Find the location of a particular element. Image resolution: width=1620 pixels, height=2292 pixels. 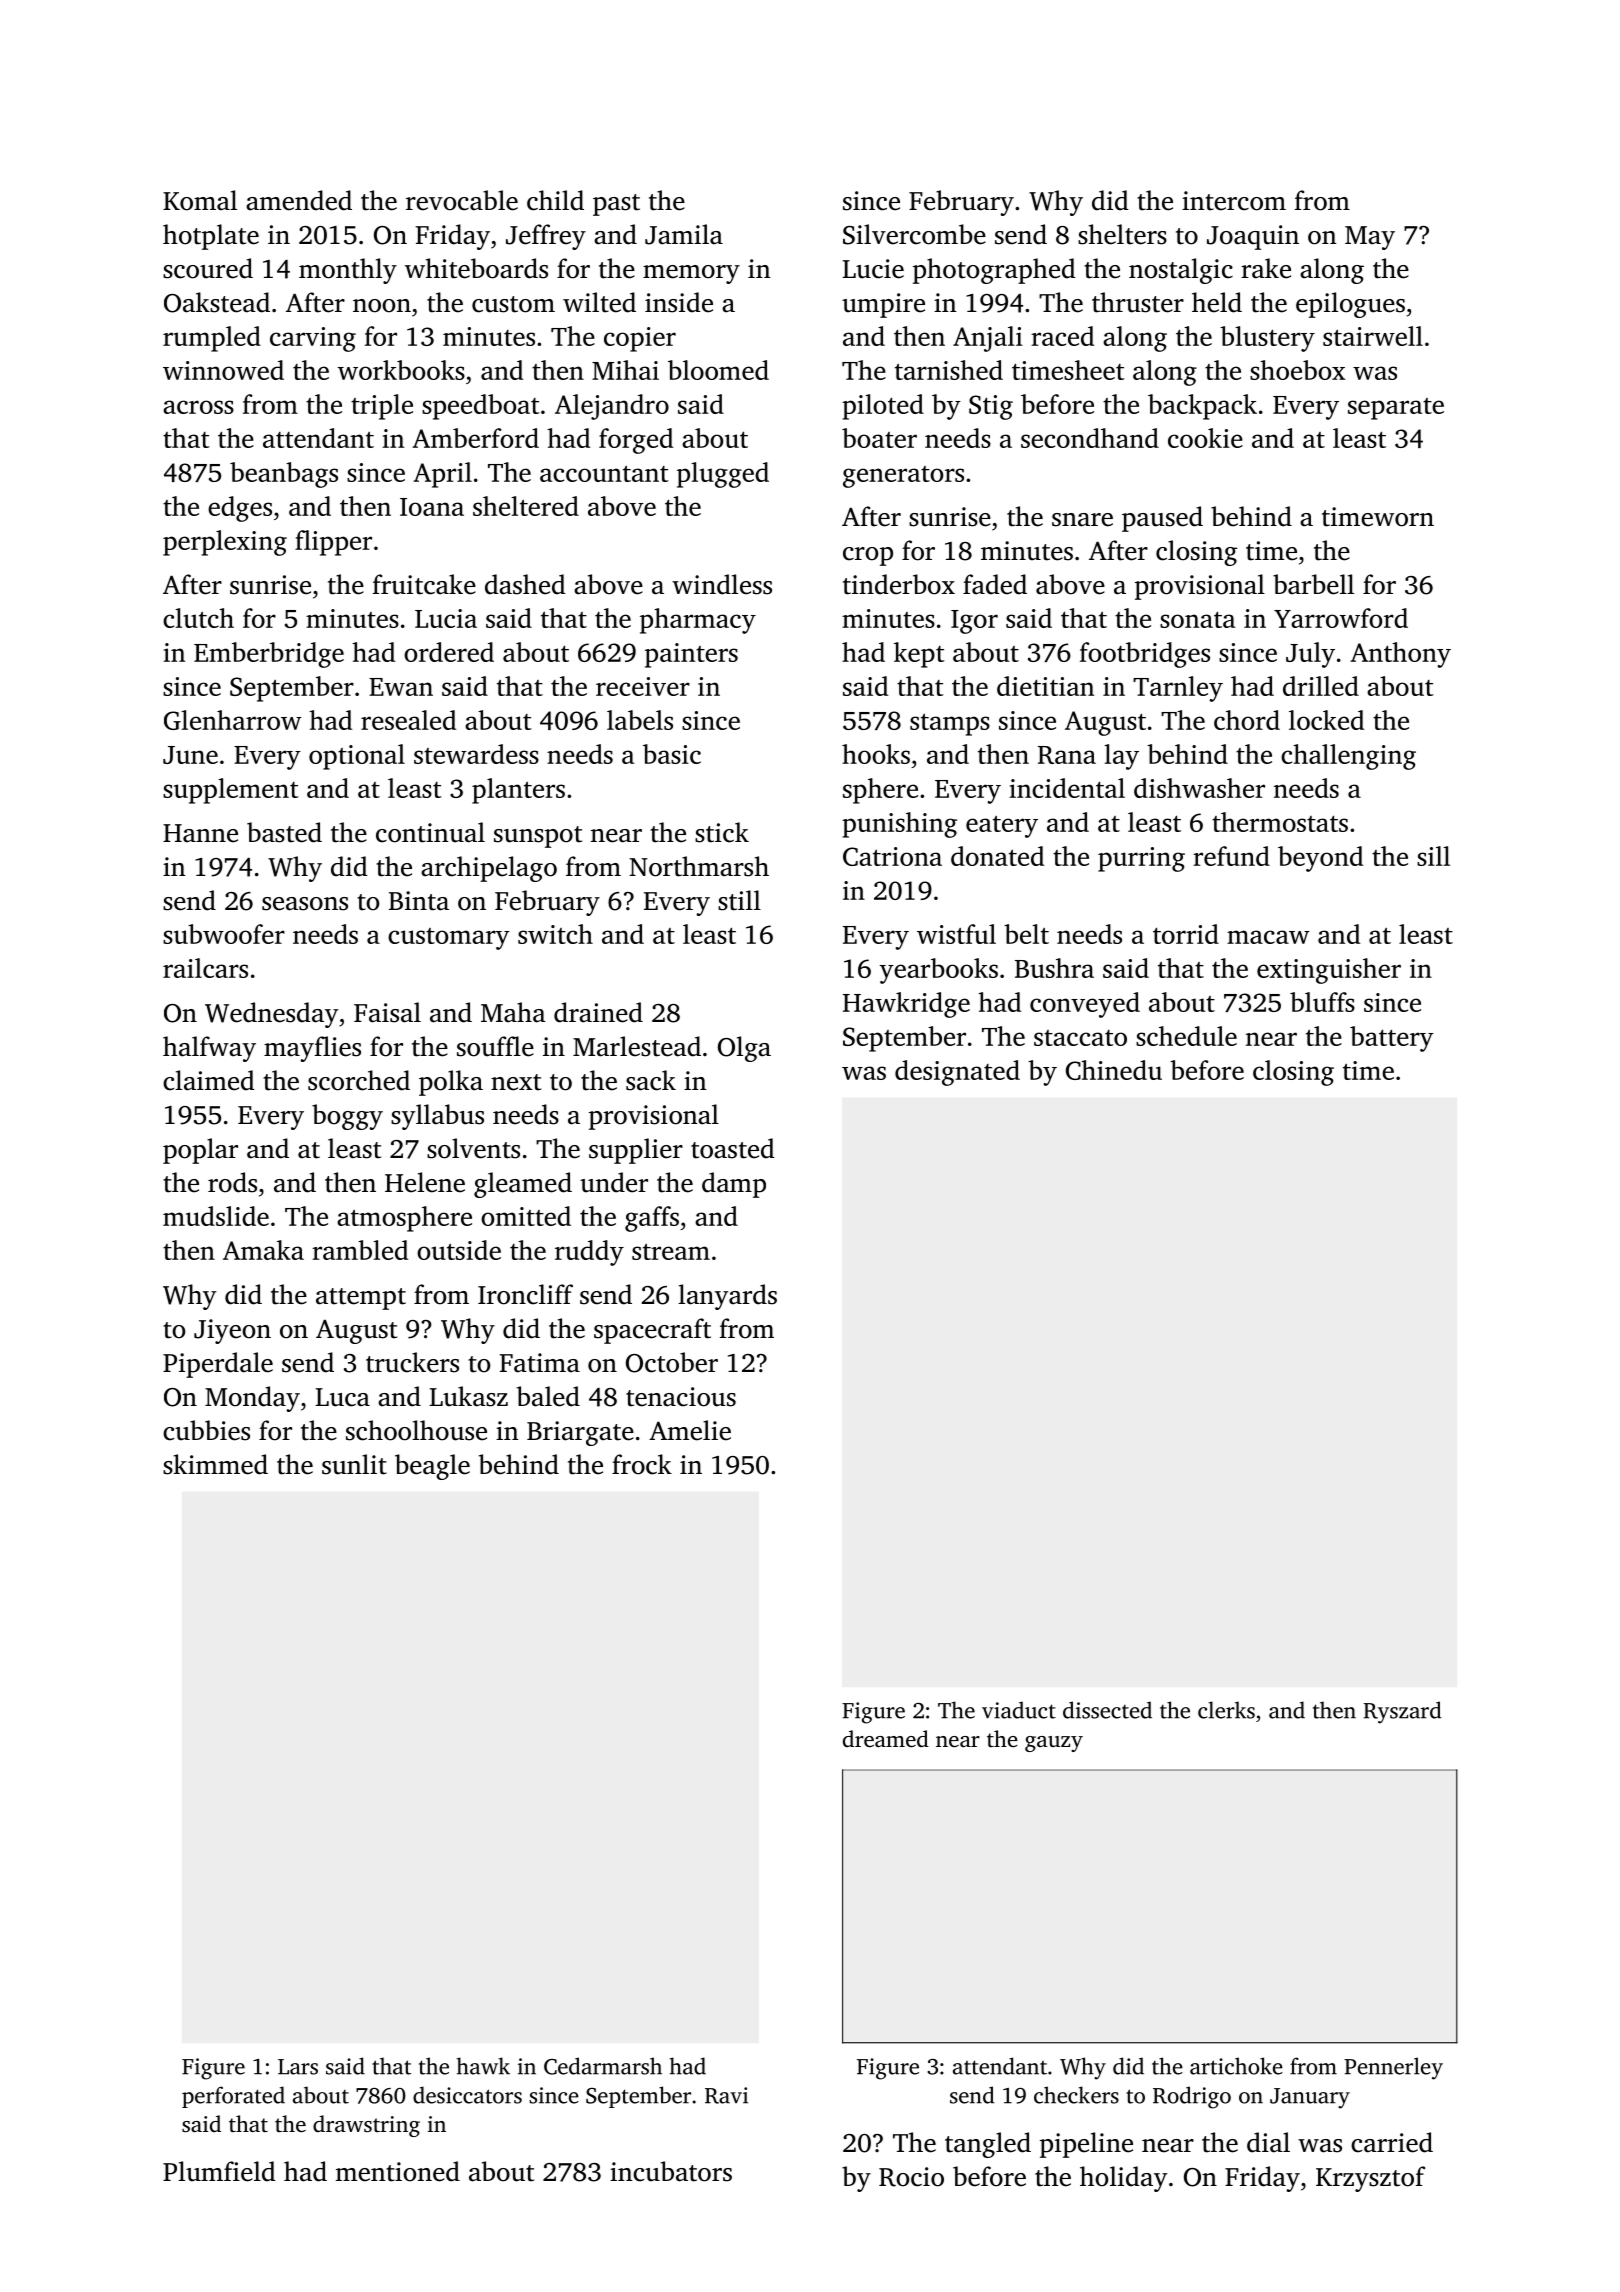

schedule is located at coordinates (1186, 1036).
